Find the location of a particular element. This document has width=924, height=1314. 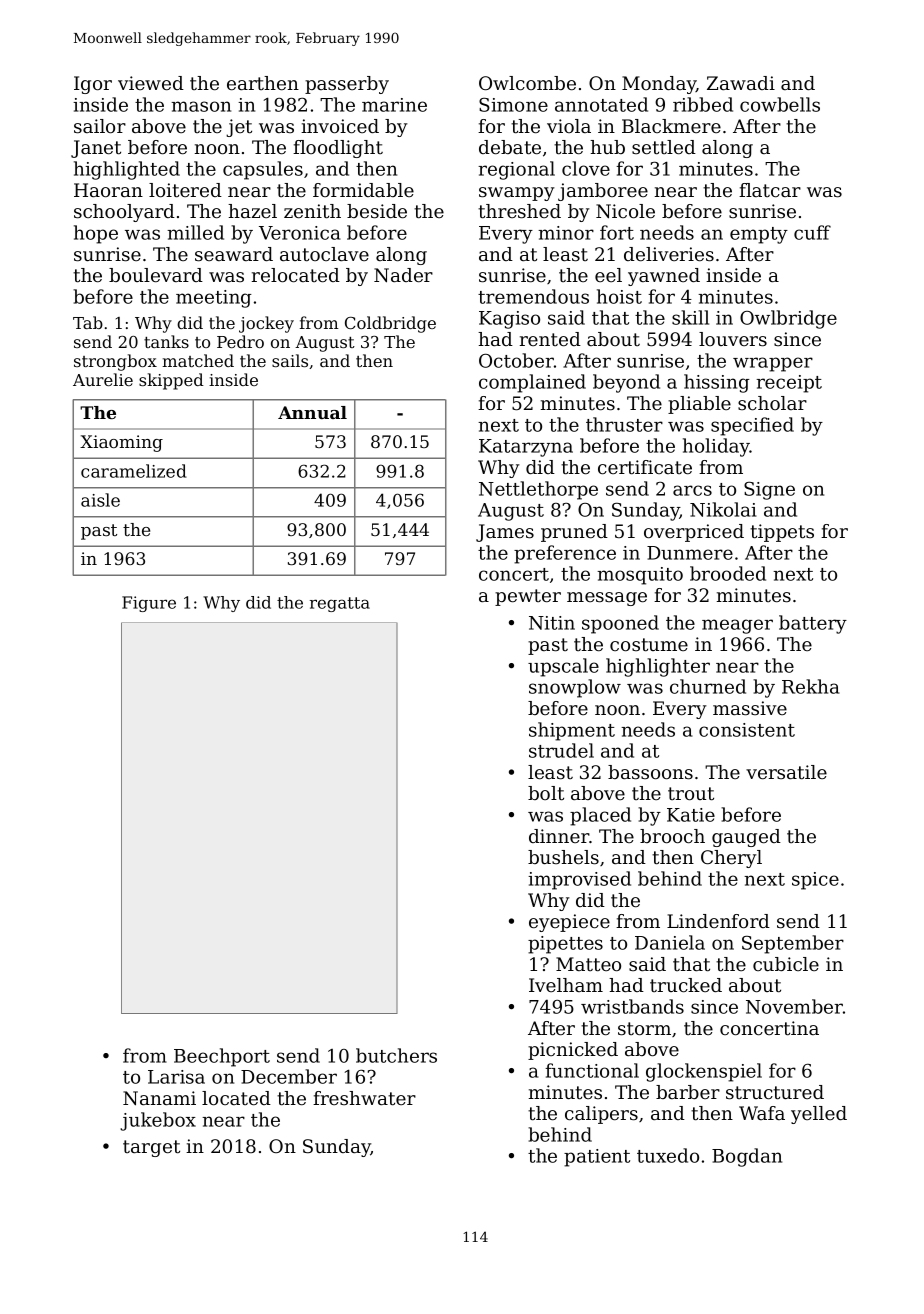

upscale is located at coordinates (563, 667).
